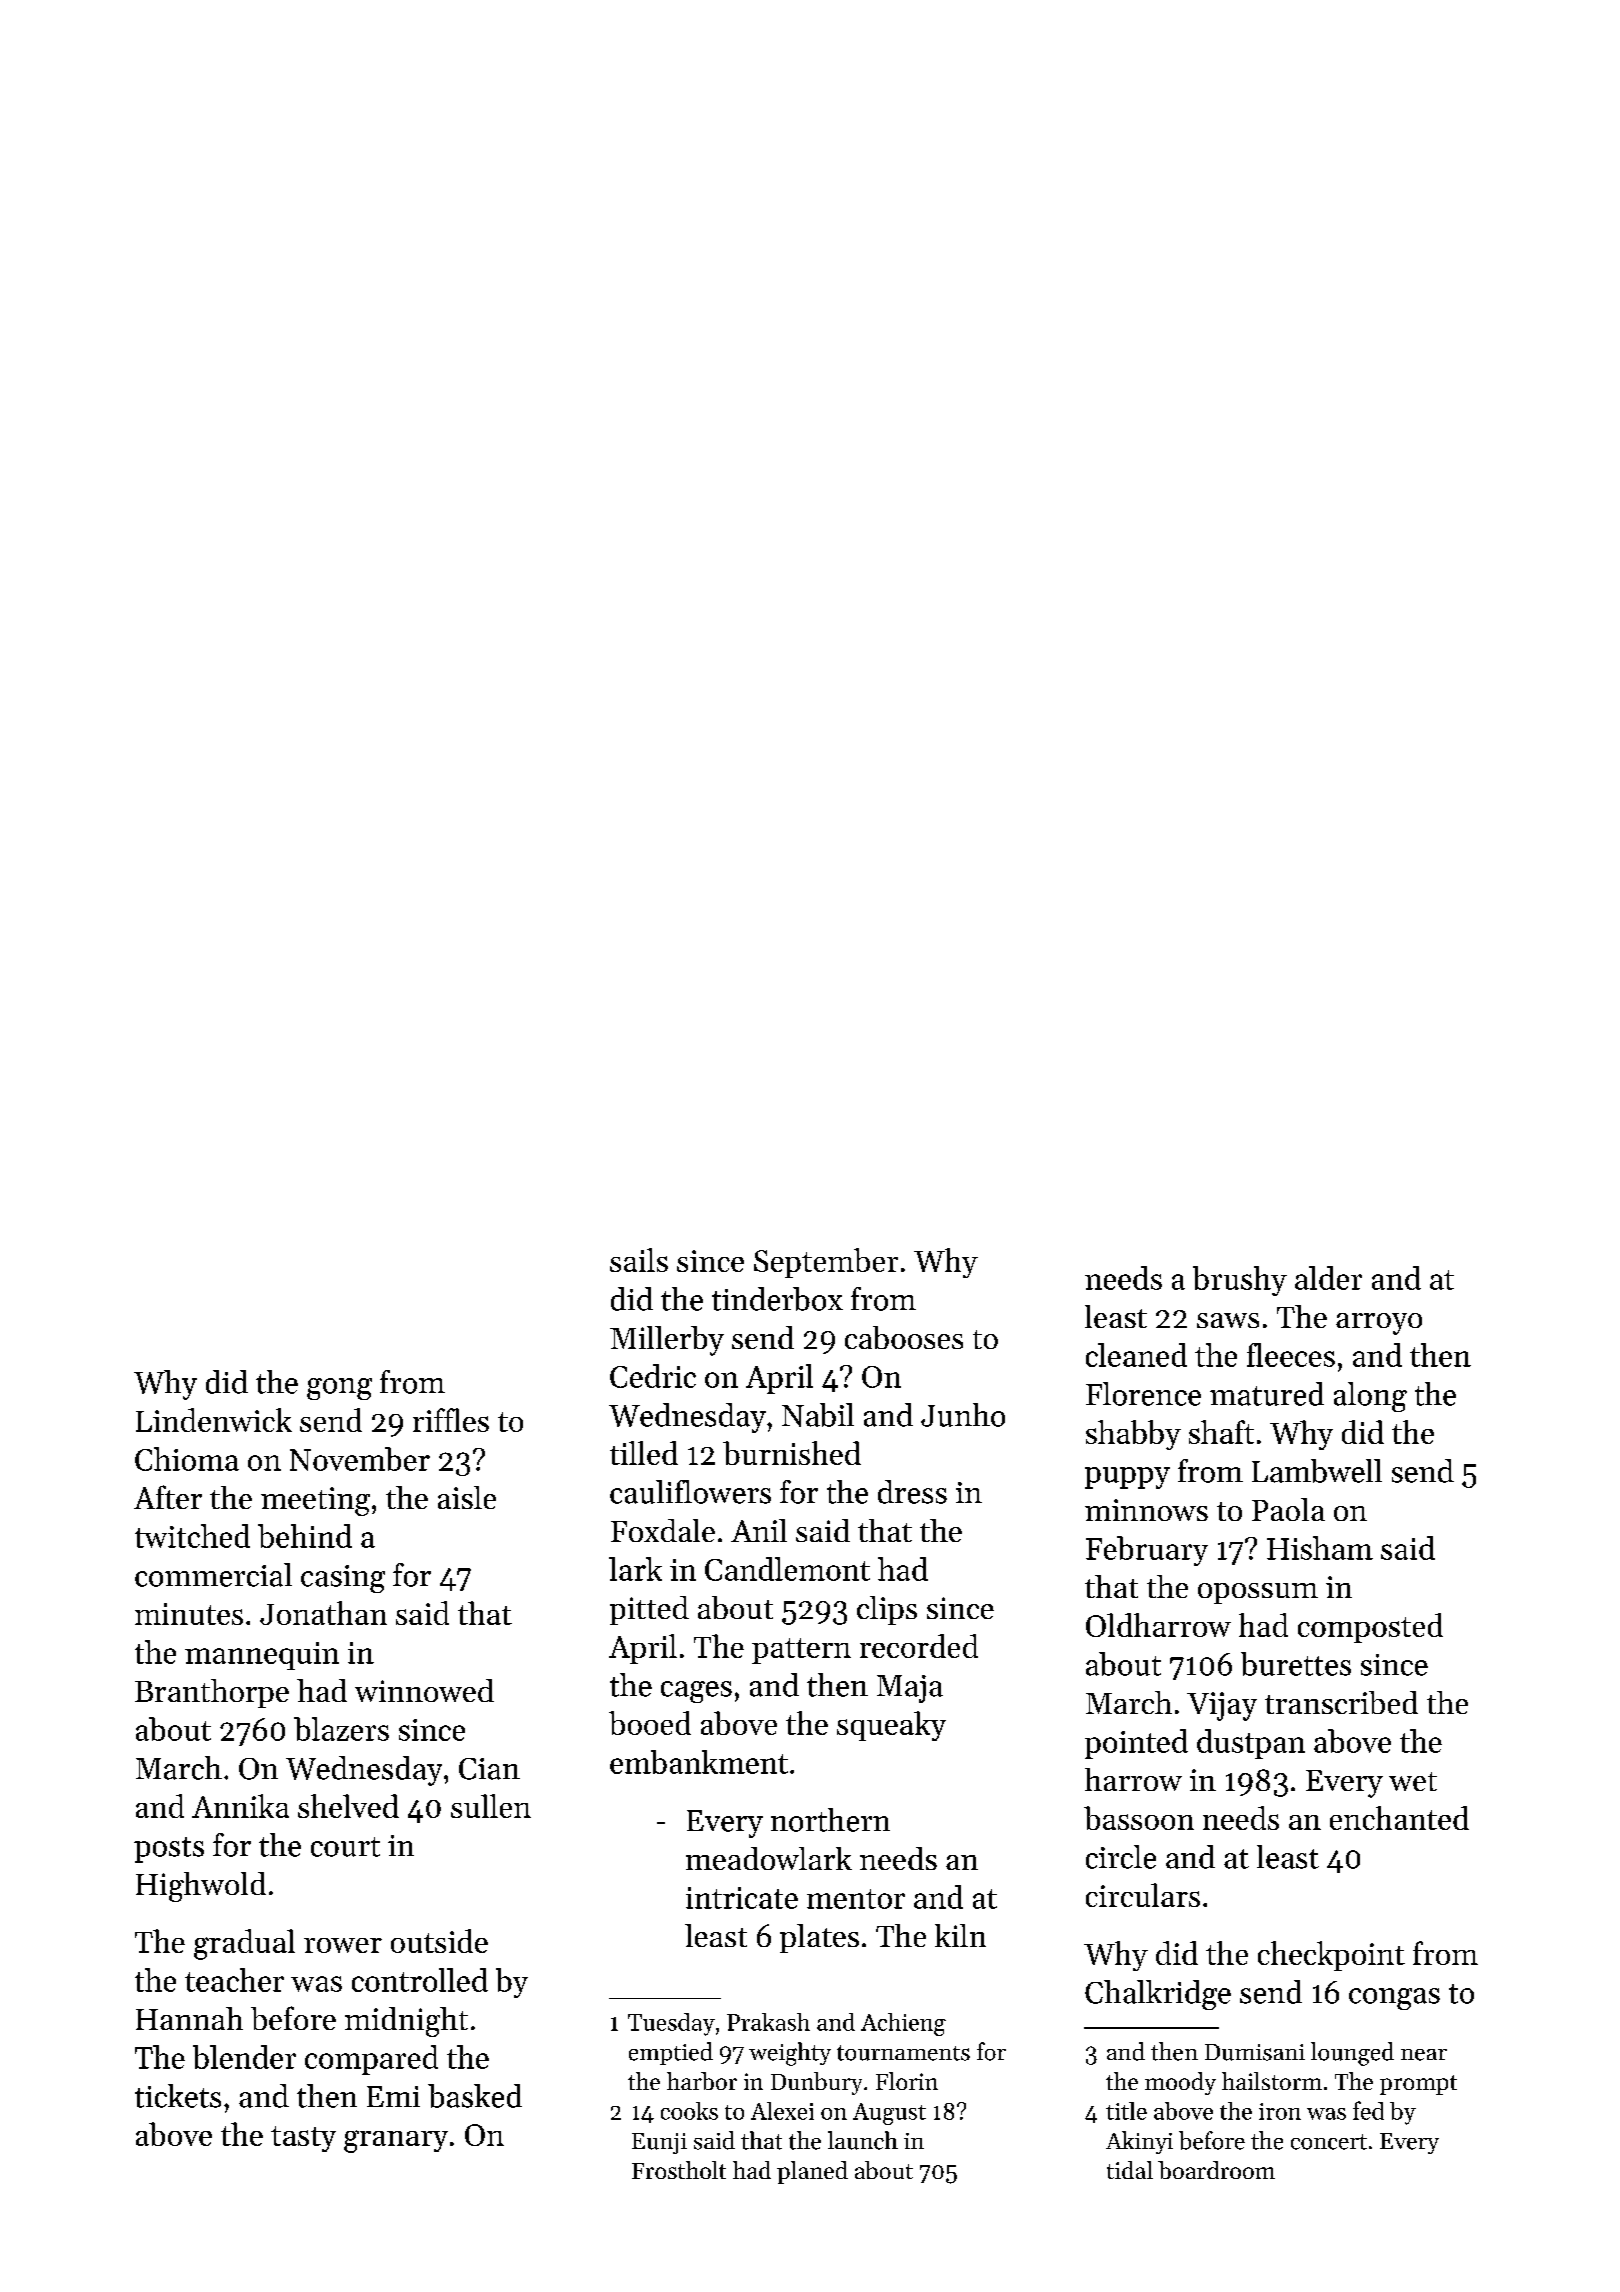 This screenshot has height=2292, width=1620. I want to click on Annika, so click(240, 1806).
